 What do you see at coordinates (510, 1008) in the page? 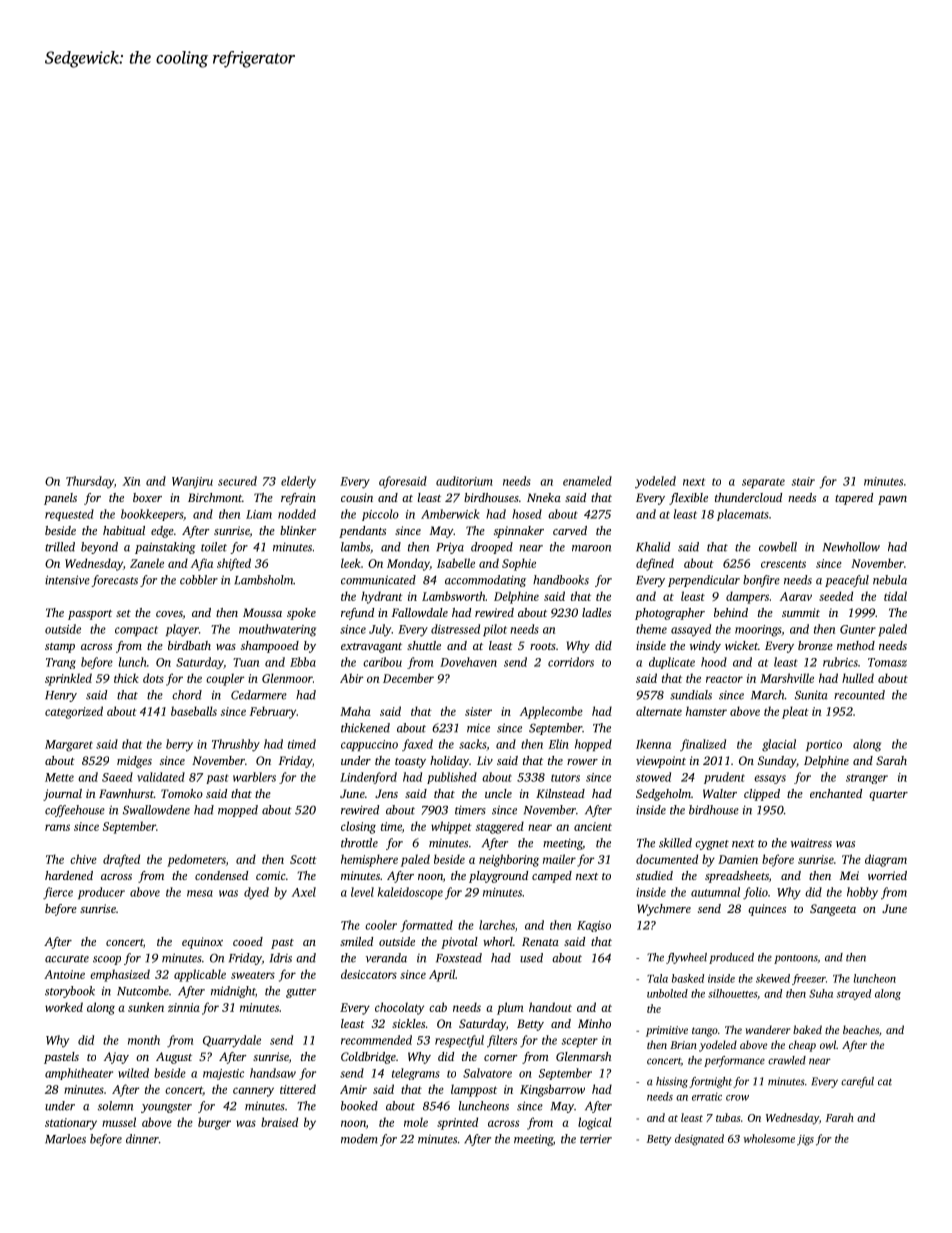
I see `plum` at bounding box center [510, 1008].
